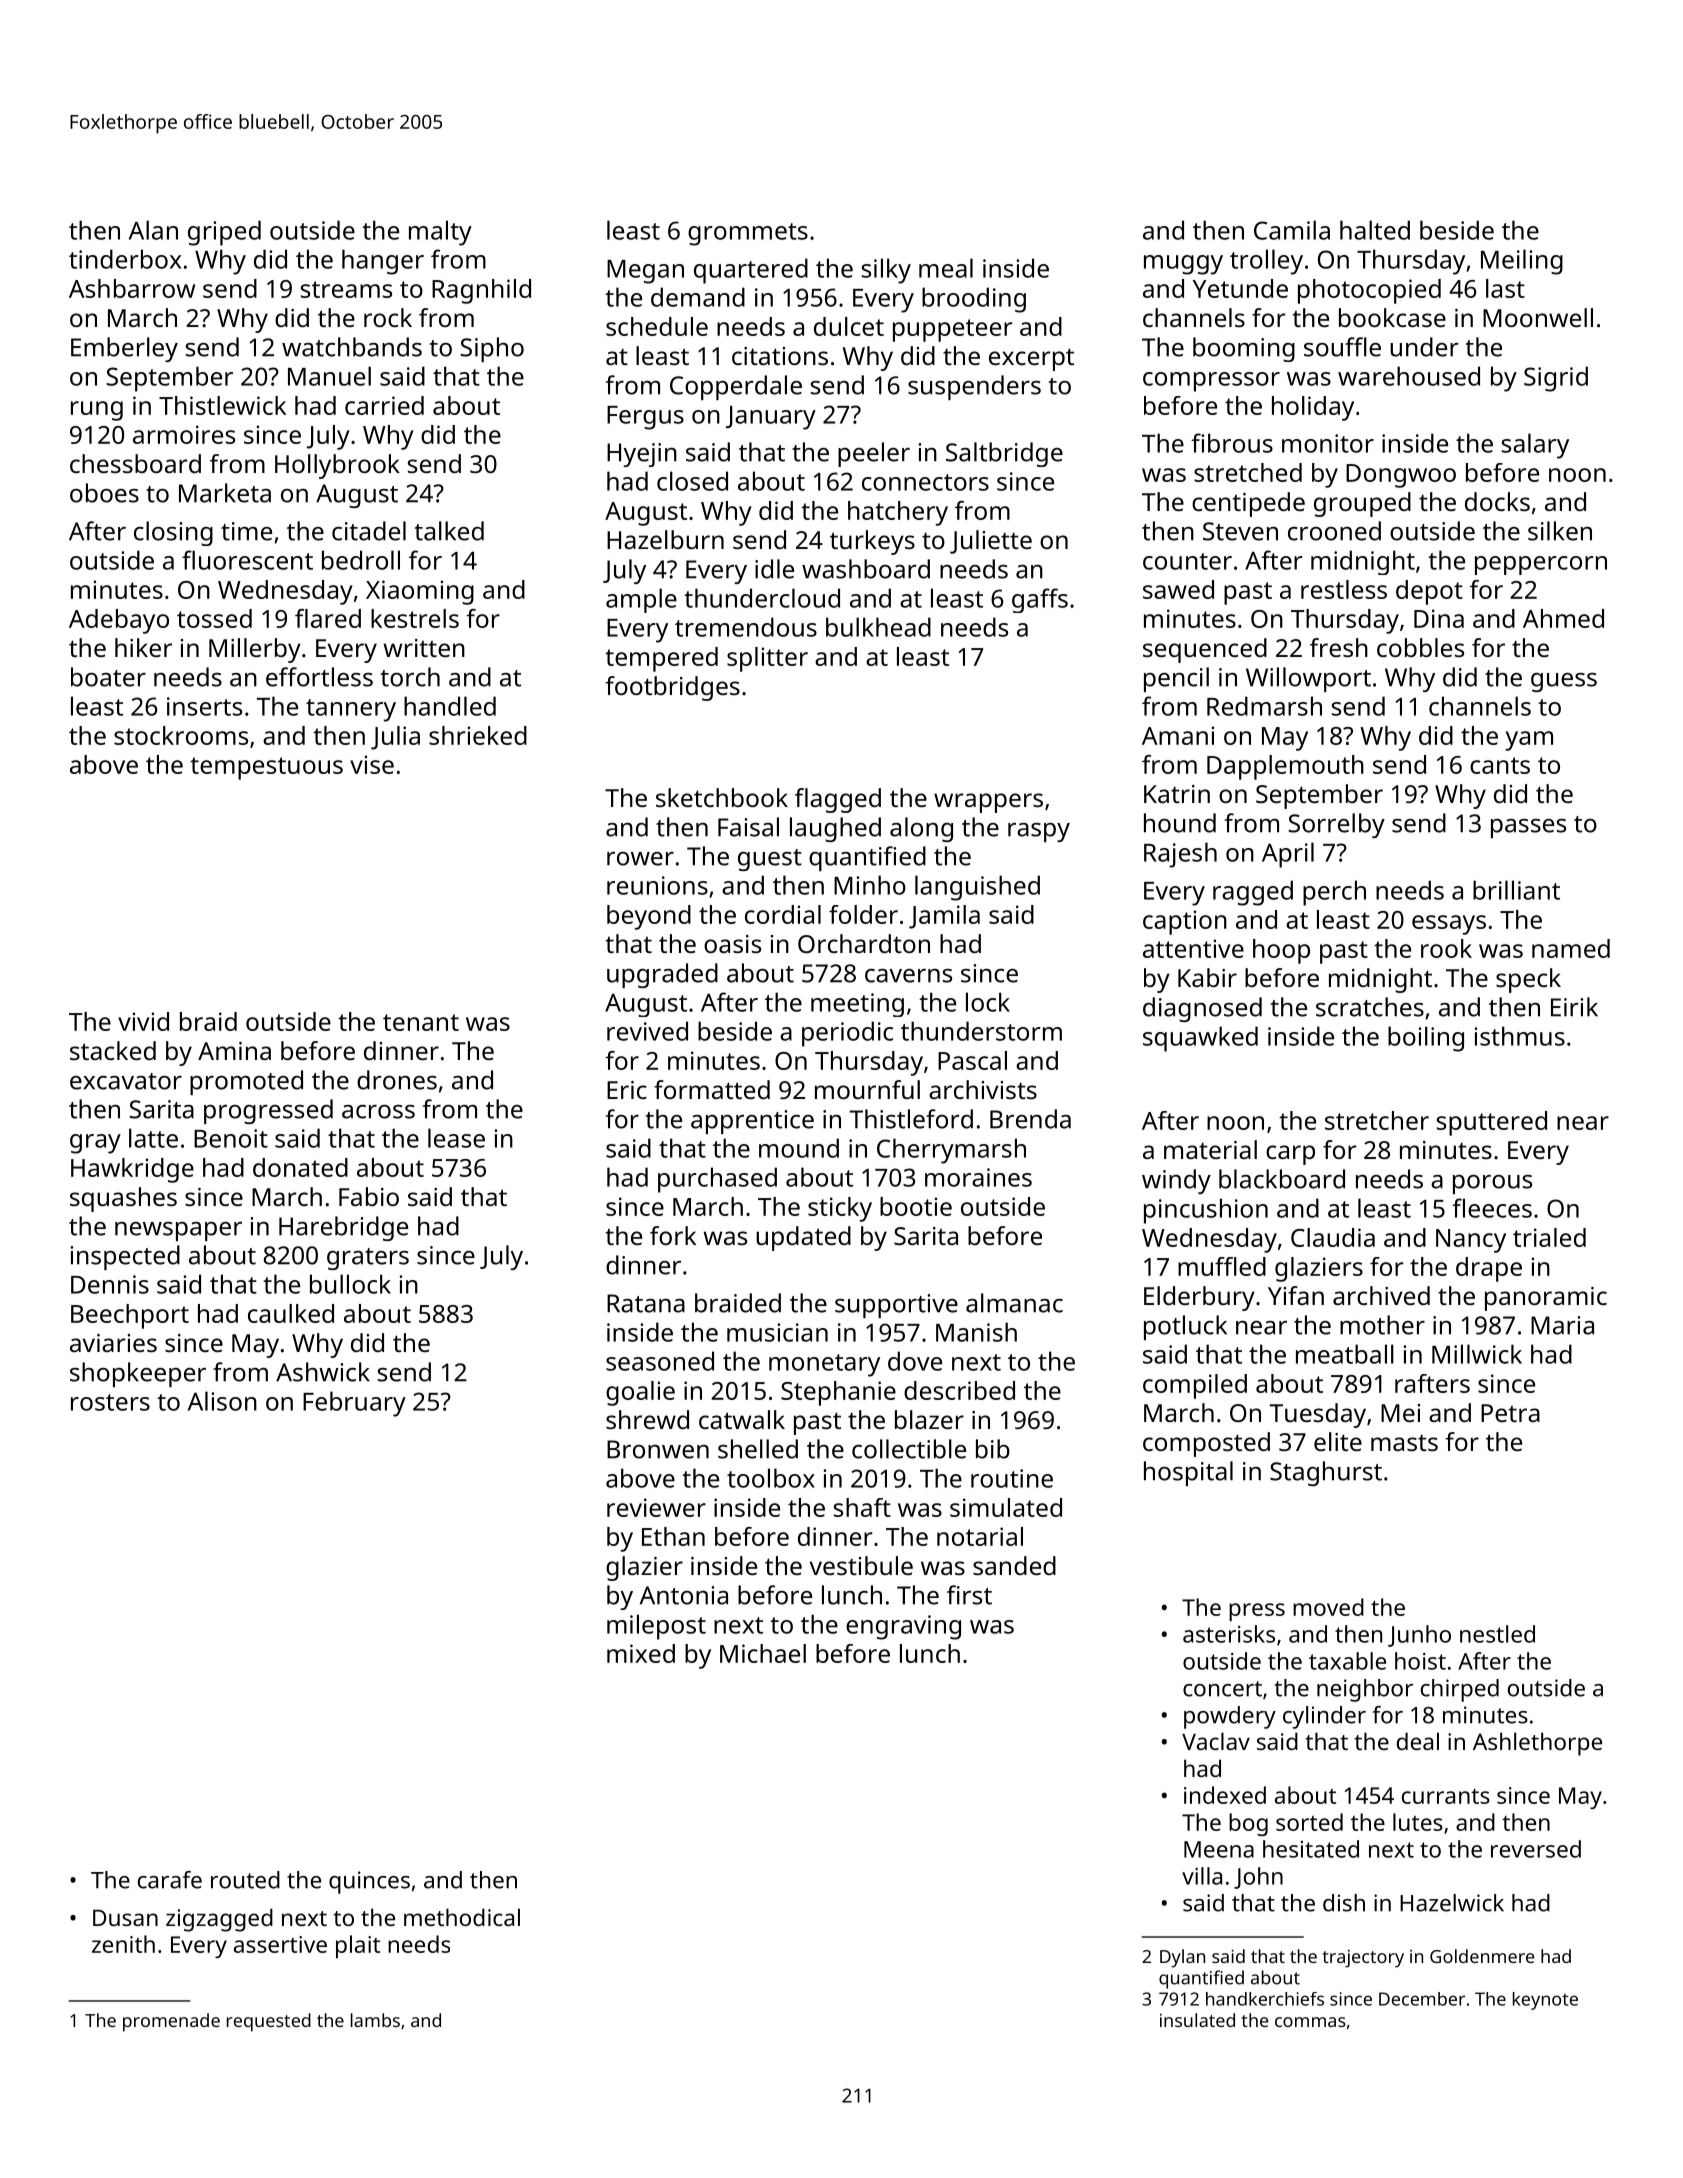 Image resolution: width=1683 pixels, height=2178 pixels. I want to click on muggy, so click(1183, 265).
